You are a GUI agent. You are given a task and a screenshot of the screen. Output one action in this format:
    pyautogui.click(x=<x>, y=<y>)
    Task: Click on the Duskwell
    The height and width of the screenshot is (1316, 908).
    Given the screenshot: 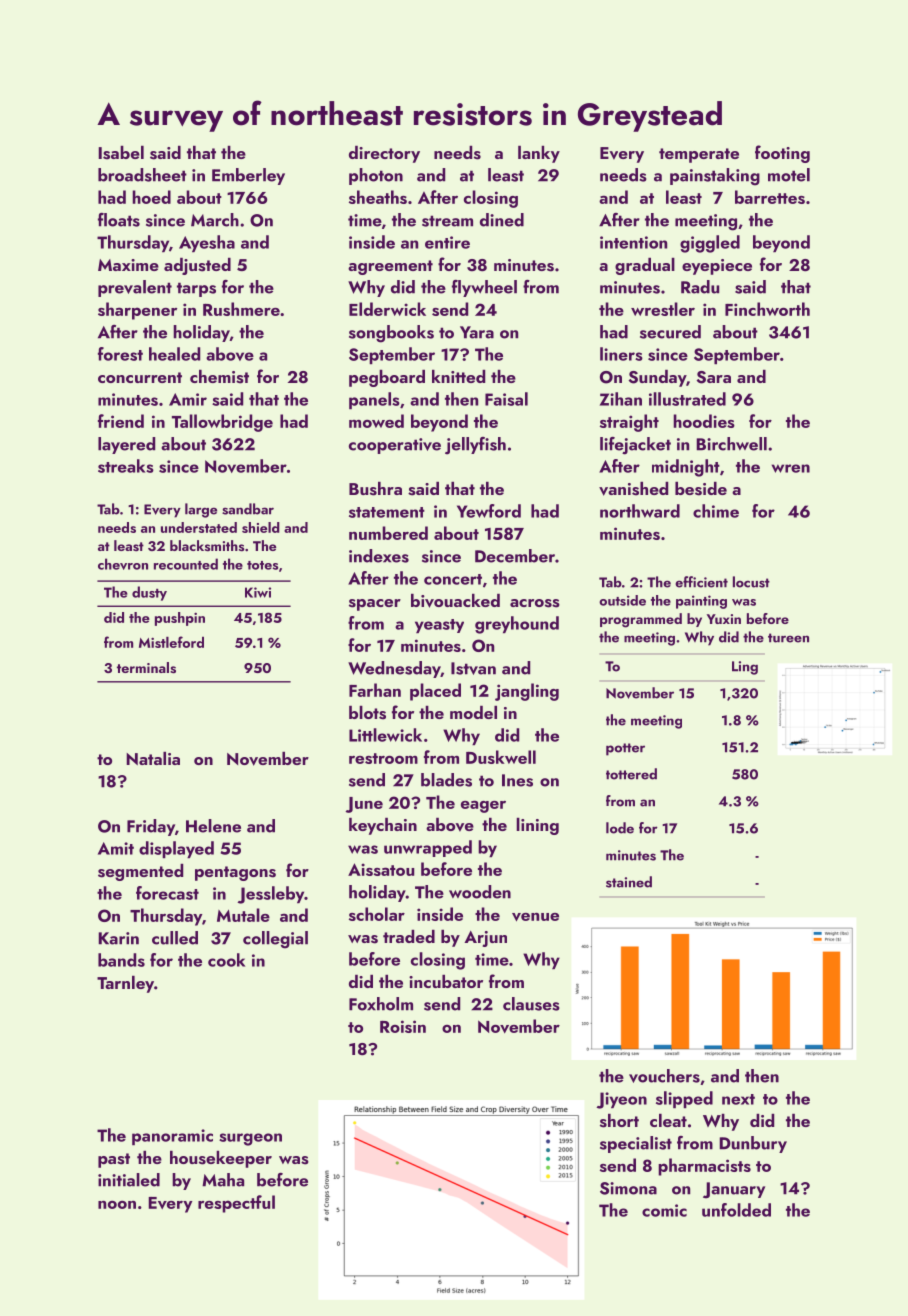 What is the action you would take?
    pyautogui.click(x=501, y=757)
